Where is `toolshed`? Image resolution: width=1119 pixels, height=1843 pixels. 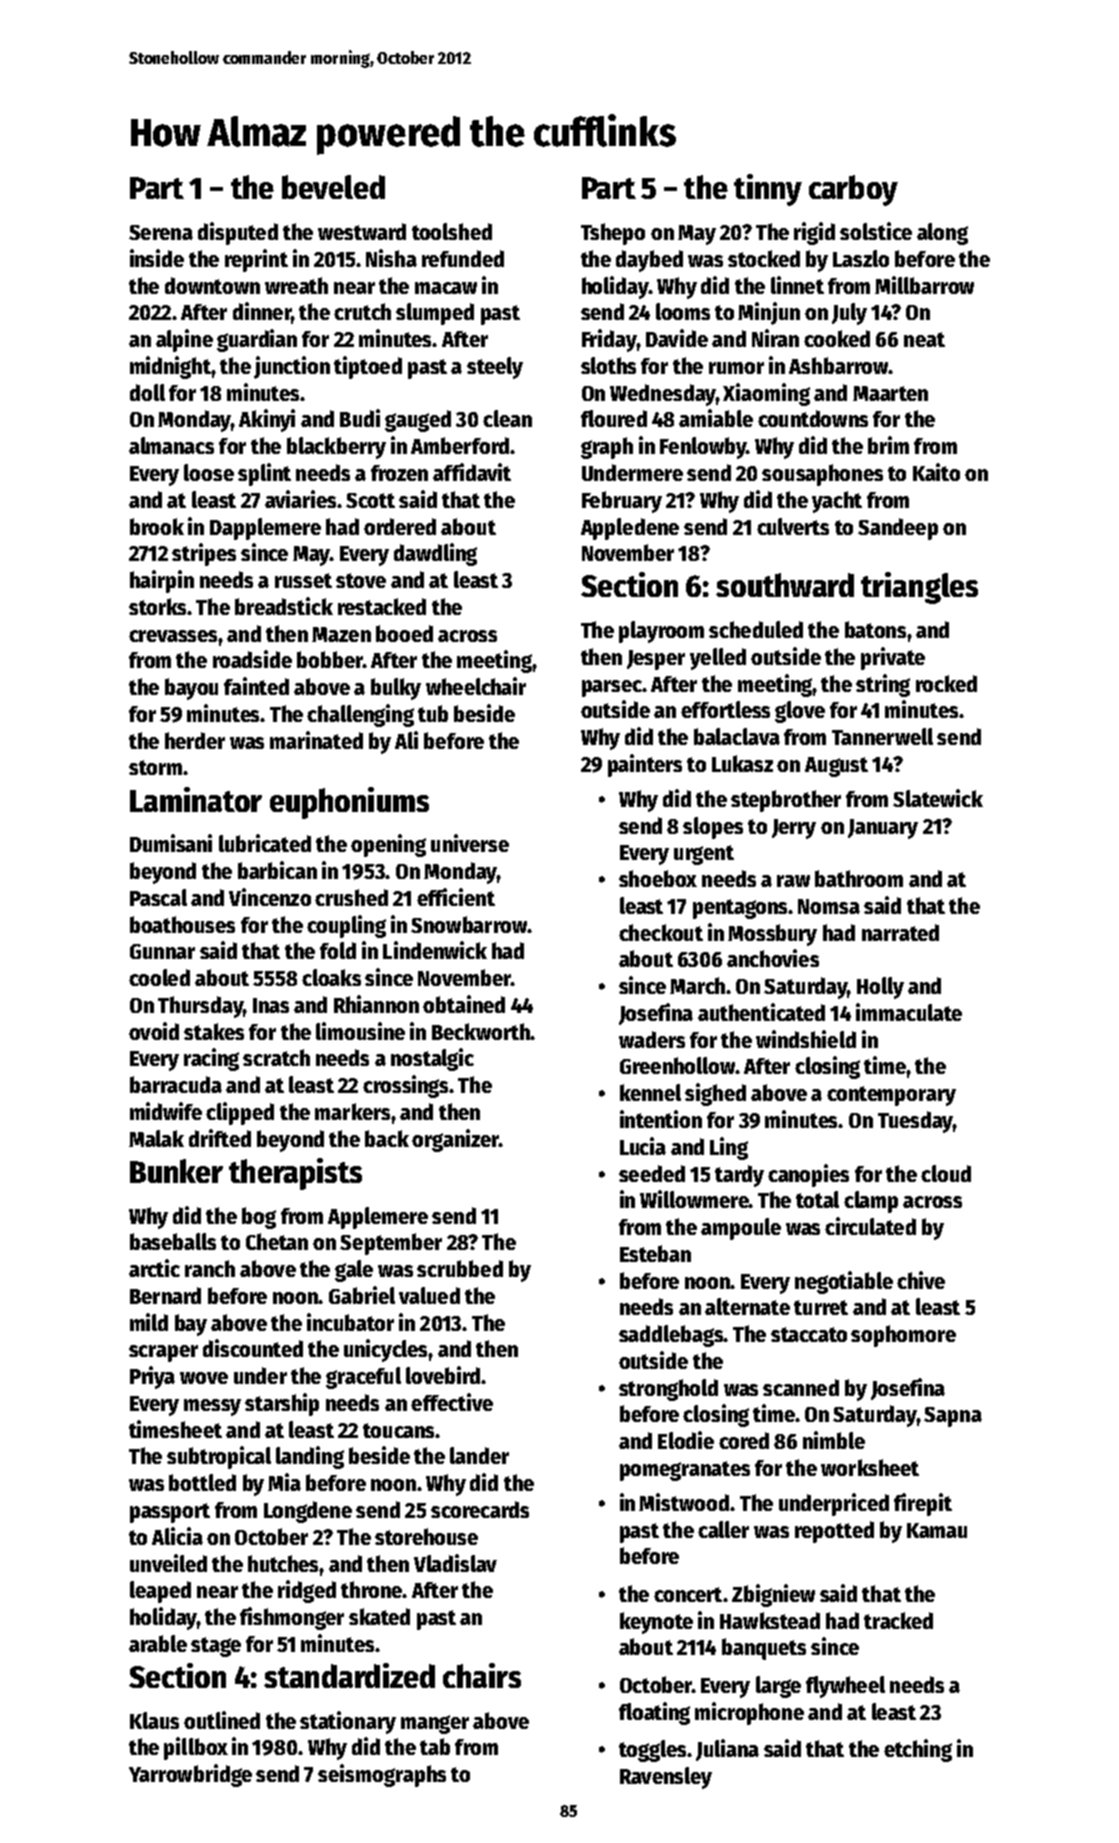
toolshed is located at coordinates (452, 231).
